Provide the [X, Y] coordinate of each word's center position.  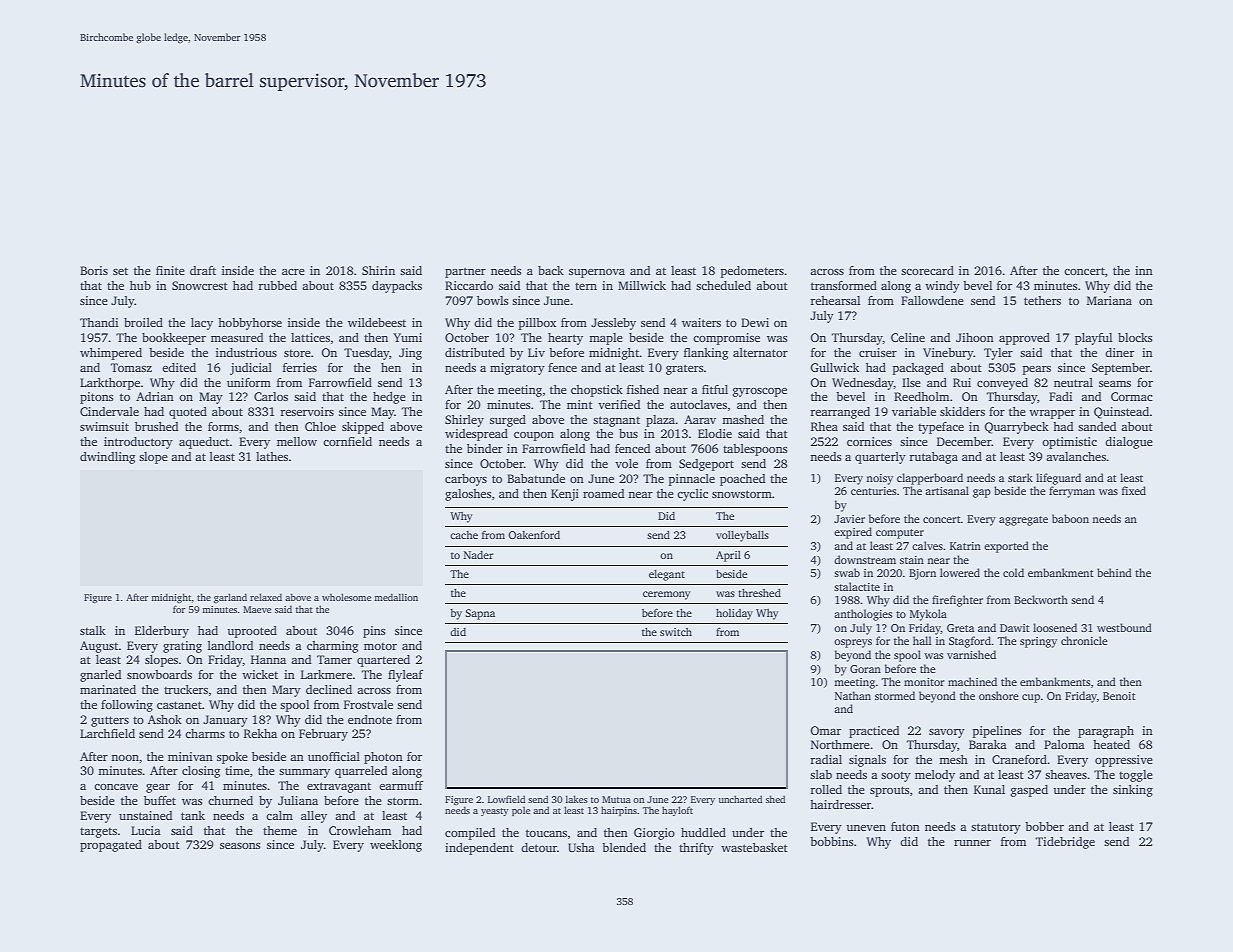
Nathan [853, 695]
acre [293, 272]
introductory [138, 443]
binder [485, 448]
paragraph [1106, 732]
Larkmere [326, 674]
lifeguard [1058, 479]
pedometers [752, 272]
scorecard [927, 270]
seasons [240, 846]
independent [479, 849]
